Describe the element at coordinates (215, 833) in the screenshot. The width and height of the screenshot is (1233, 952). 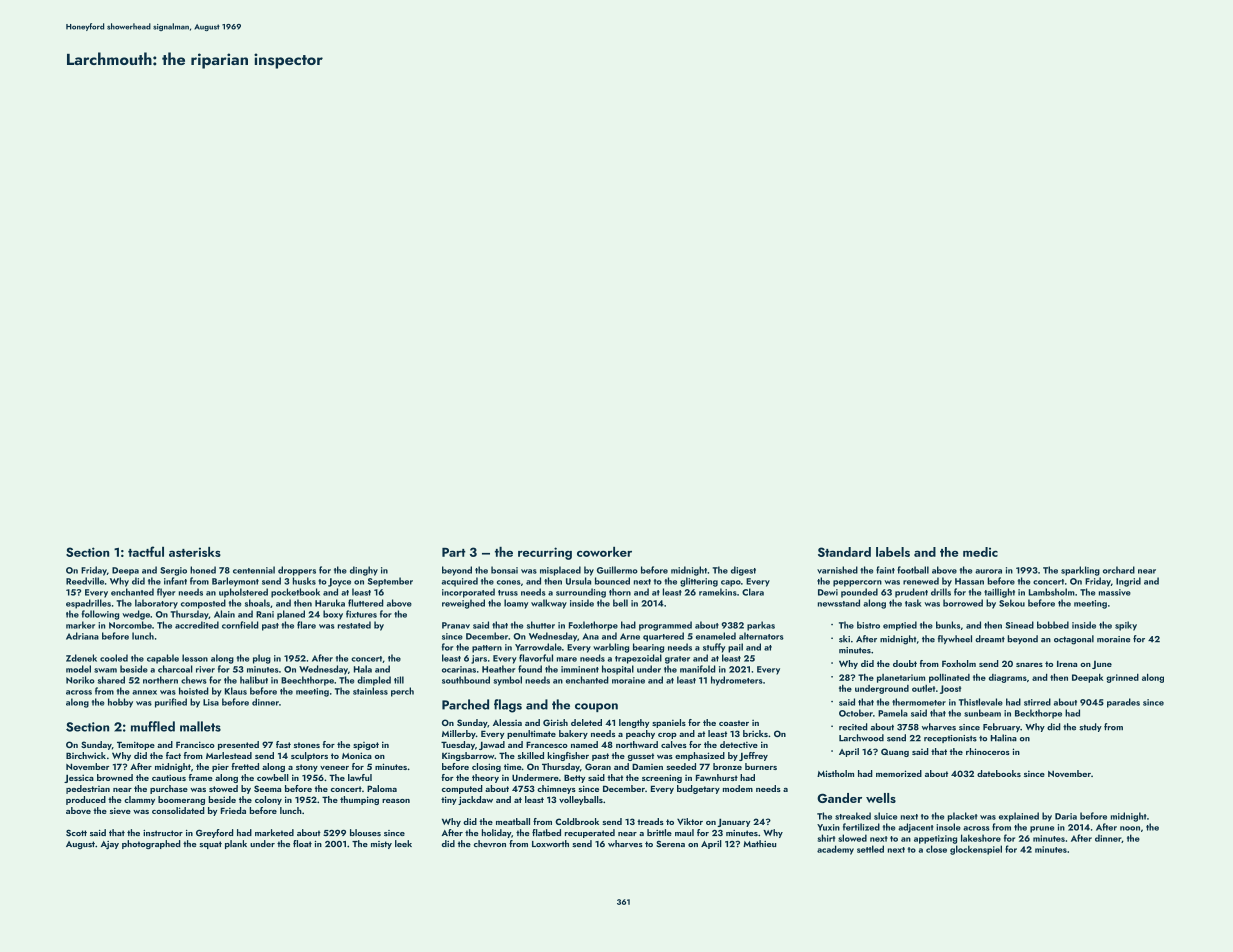
I see `Greyford` at that location.
